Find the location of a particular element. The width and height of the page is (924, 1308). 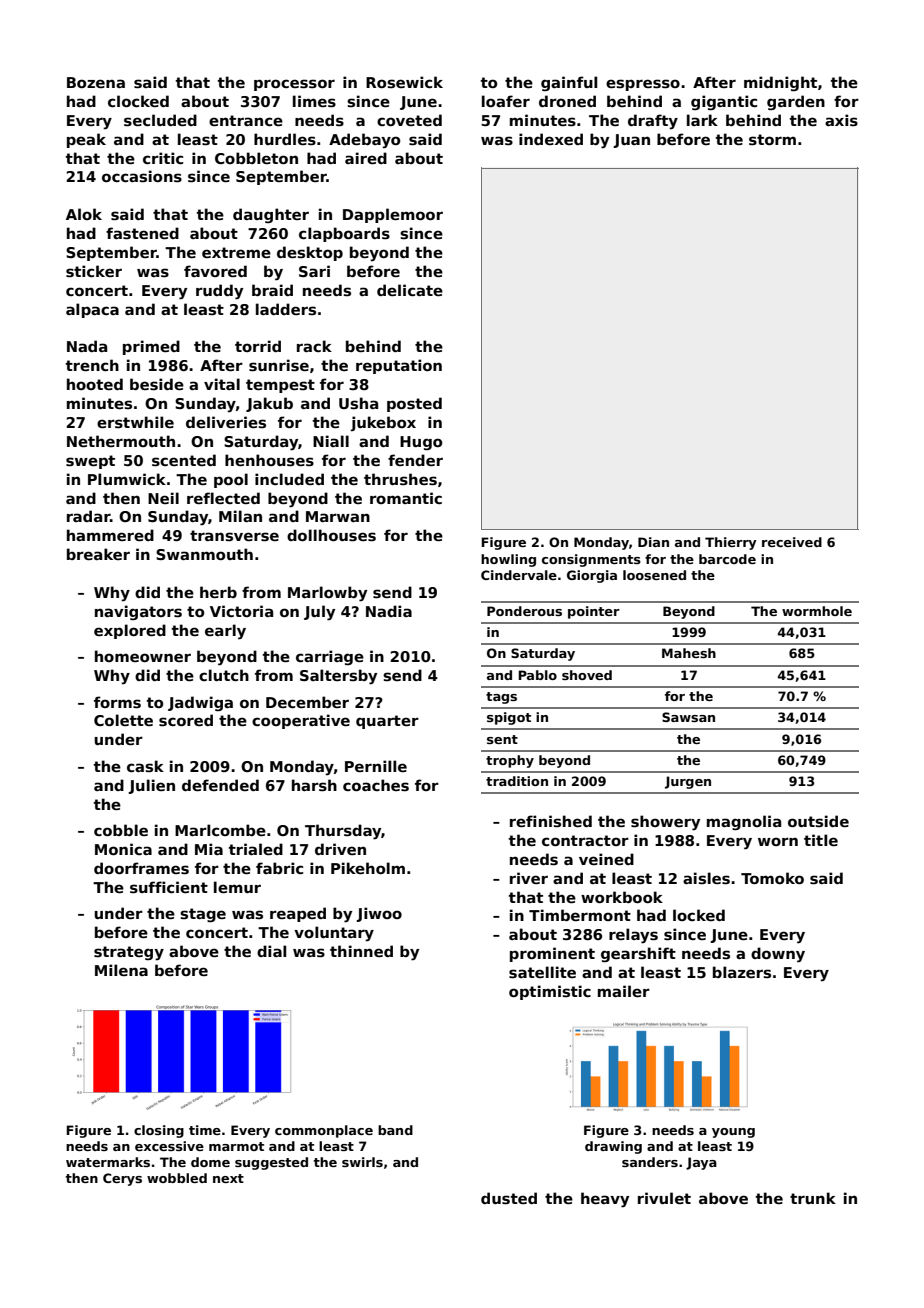

Monica is located at coordinates (123, 849).
